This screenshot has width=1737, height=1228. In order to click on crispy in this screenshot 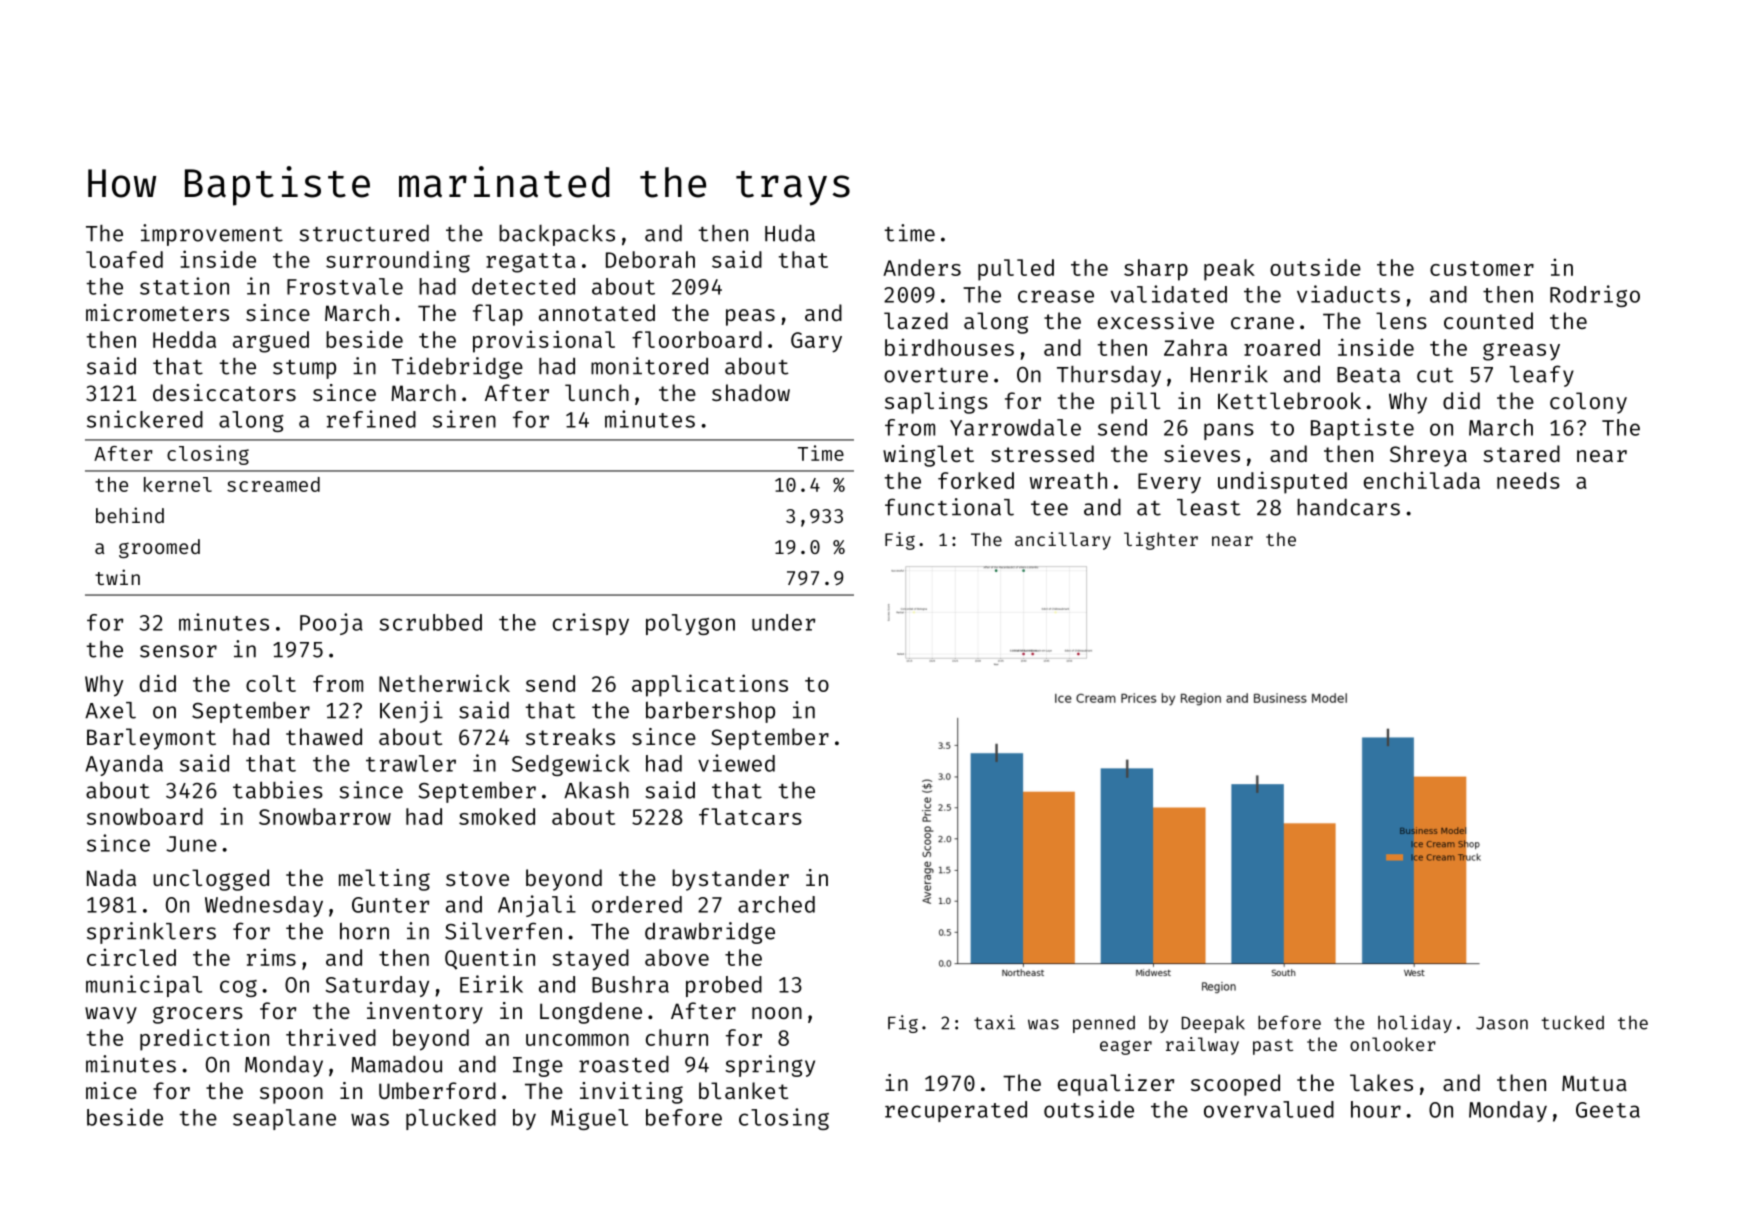, I will do `click(591, 624)`.
